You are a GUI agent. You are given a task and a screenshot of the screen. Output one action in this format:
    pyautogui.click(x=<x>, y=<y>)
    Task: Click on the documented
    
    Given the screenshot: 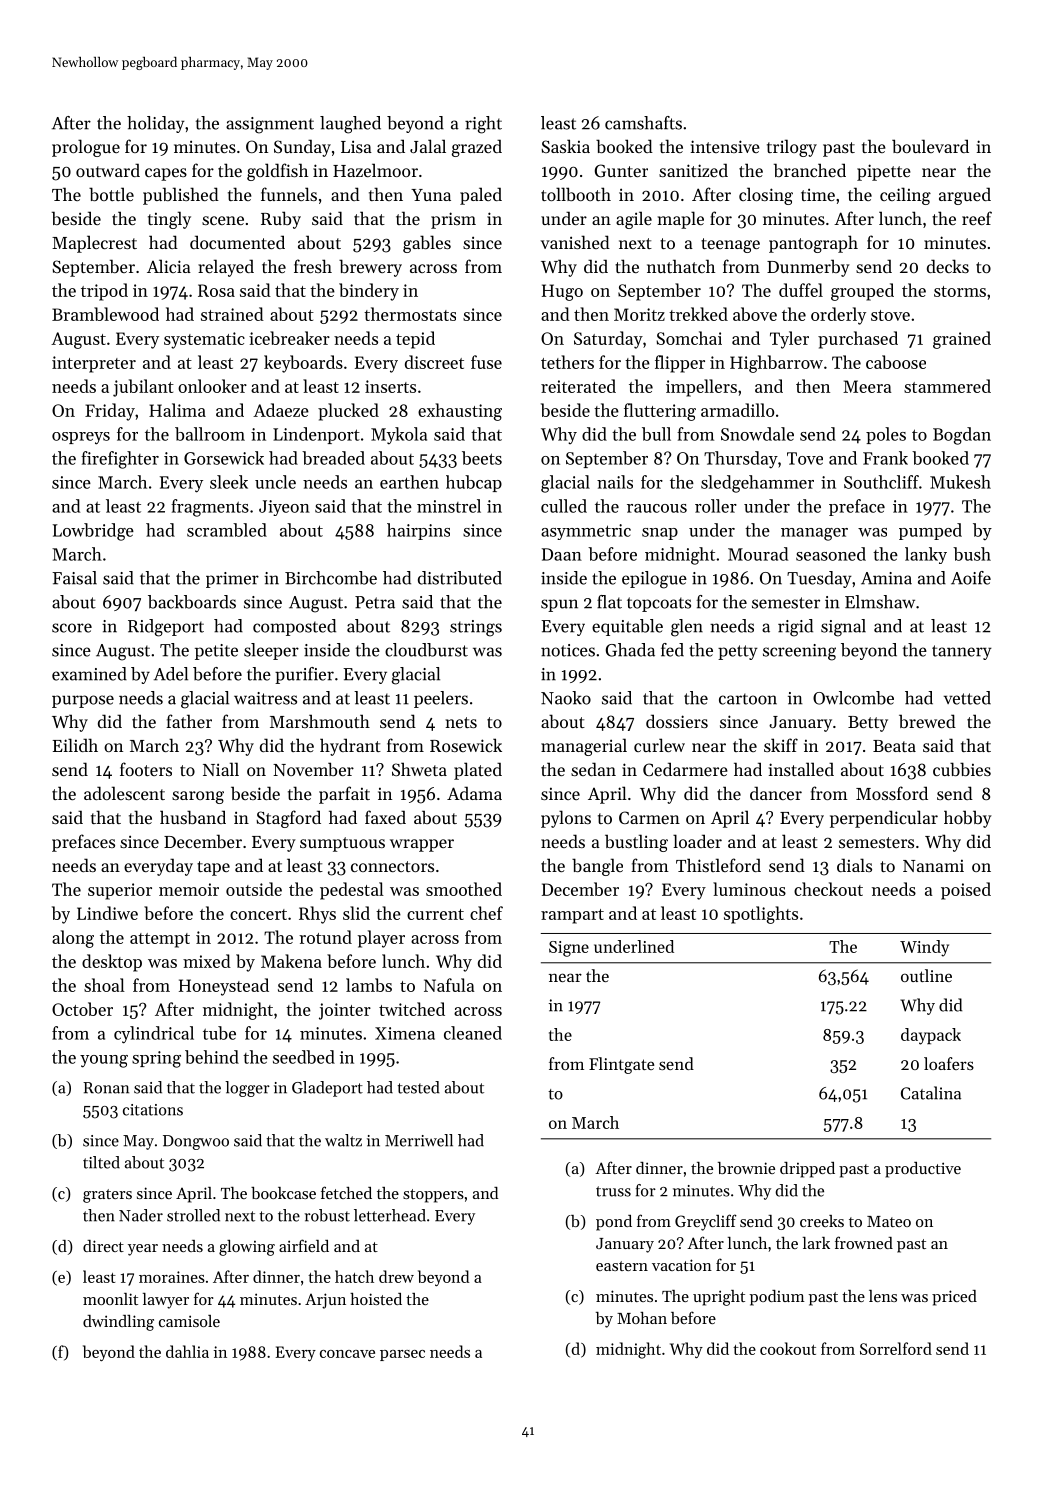 What is the action you would take?
    pyautogui.click(x=237, y=242)
